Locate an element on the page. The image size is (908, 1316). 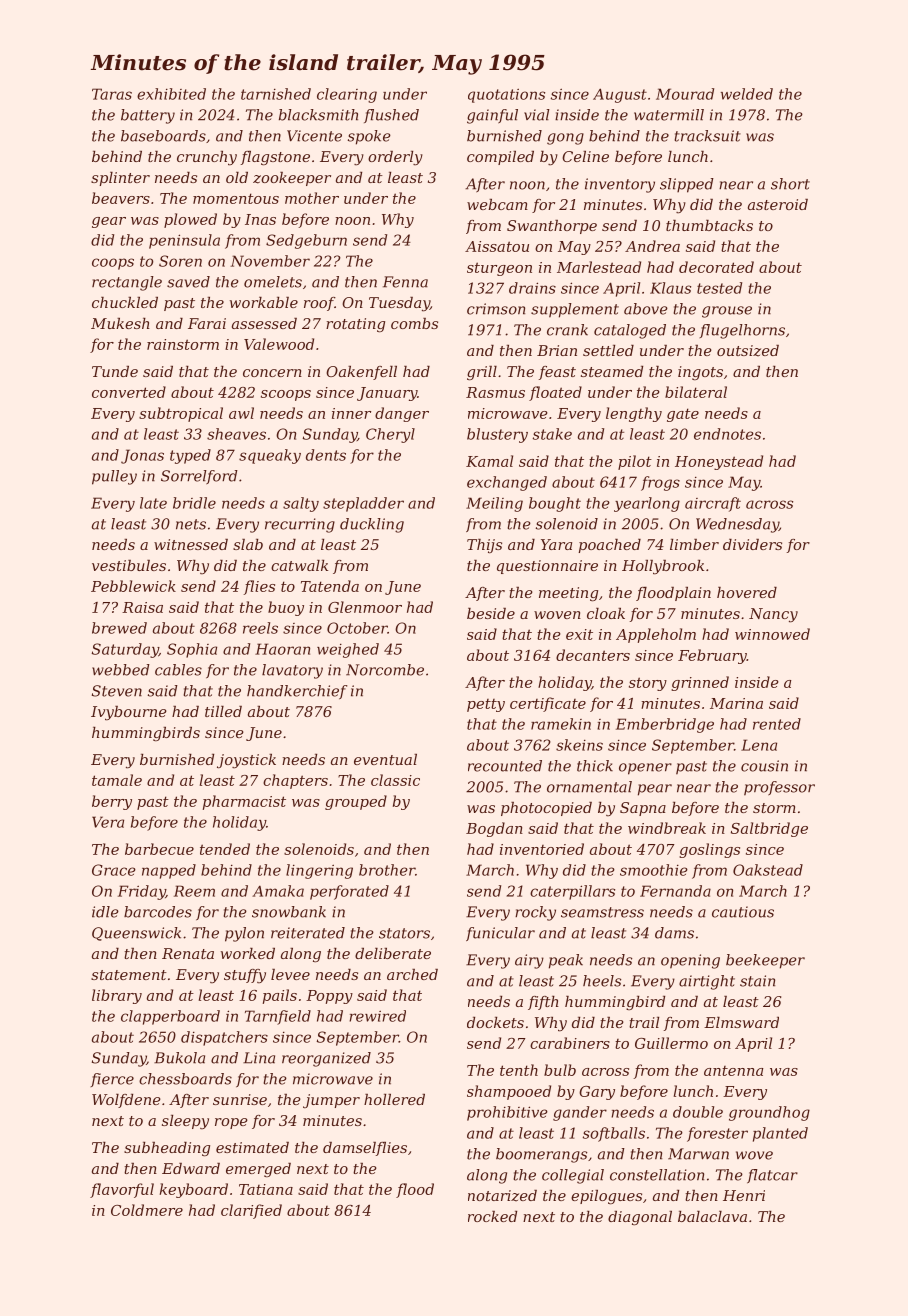
zookeeper is located at coordinates (292, 179).
